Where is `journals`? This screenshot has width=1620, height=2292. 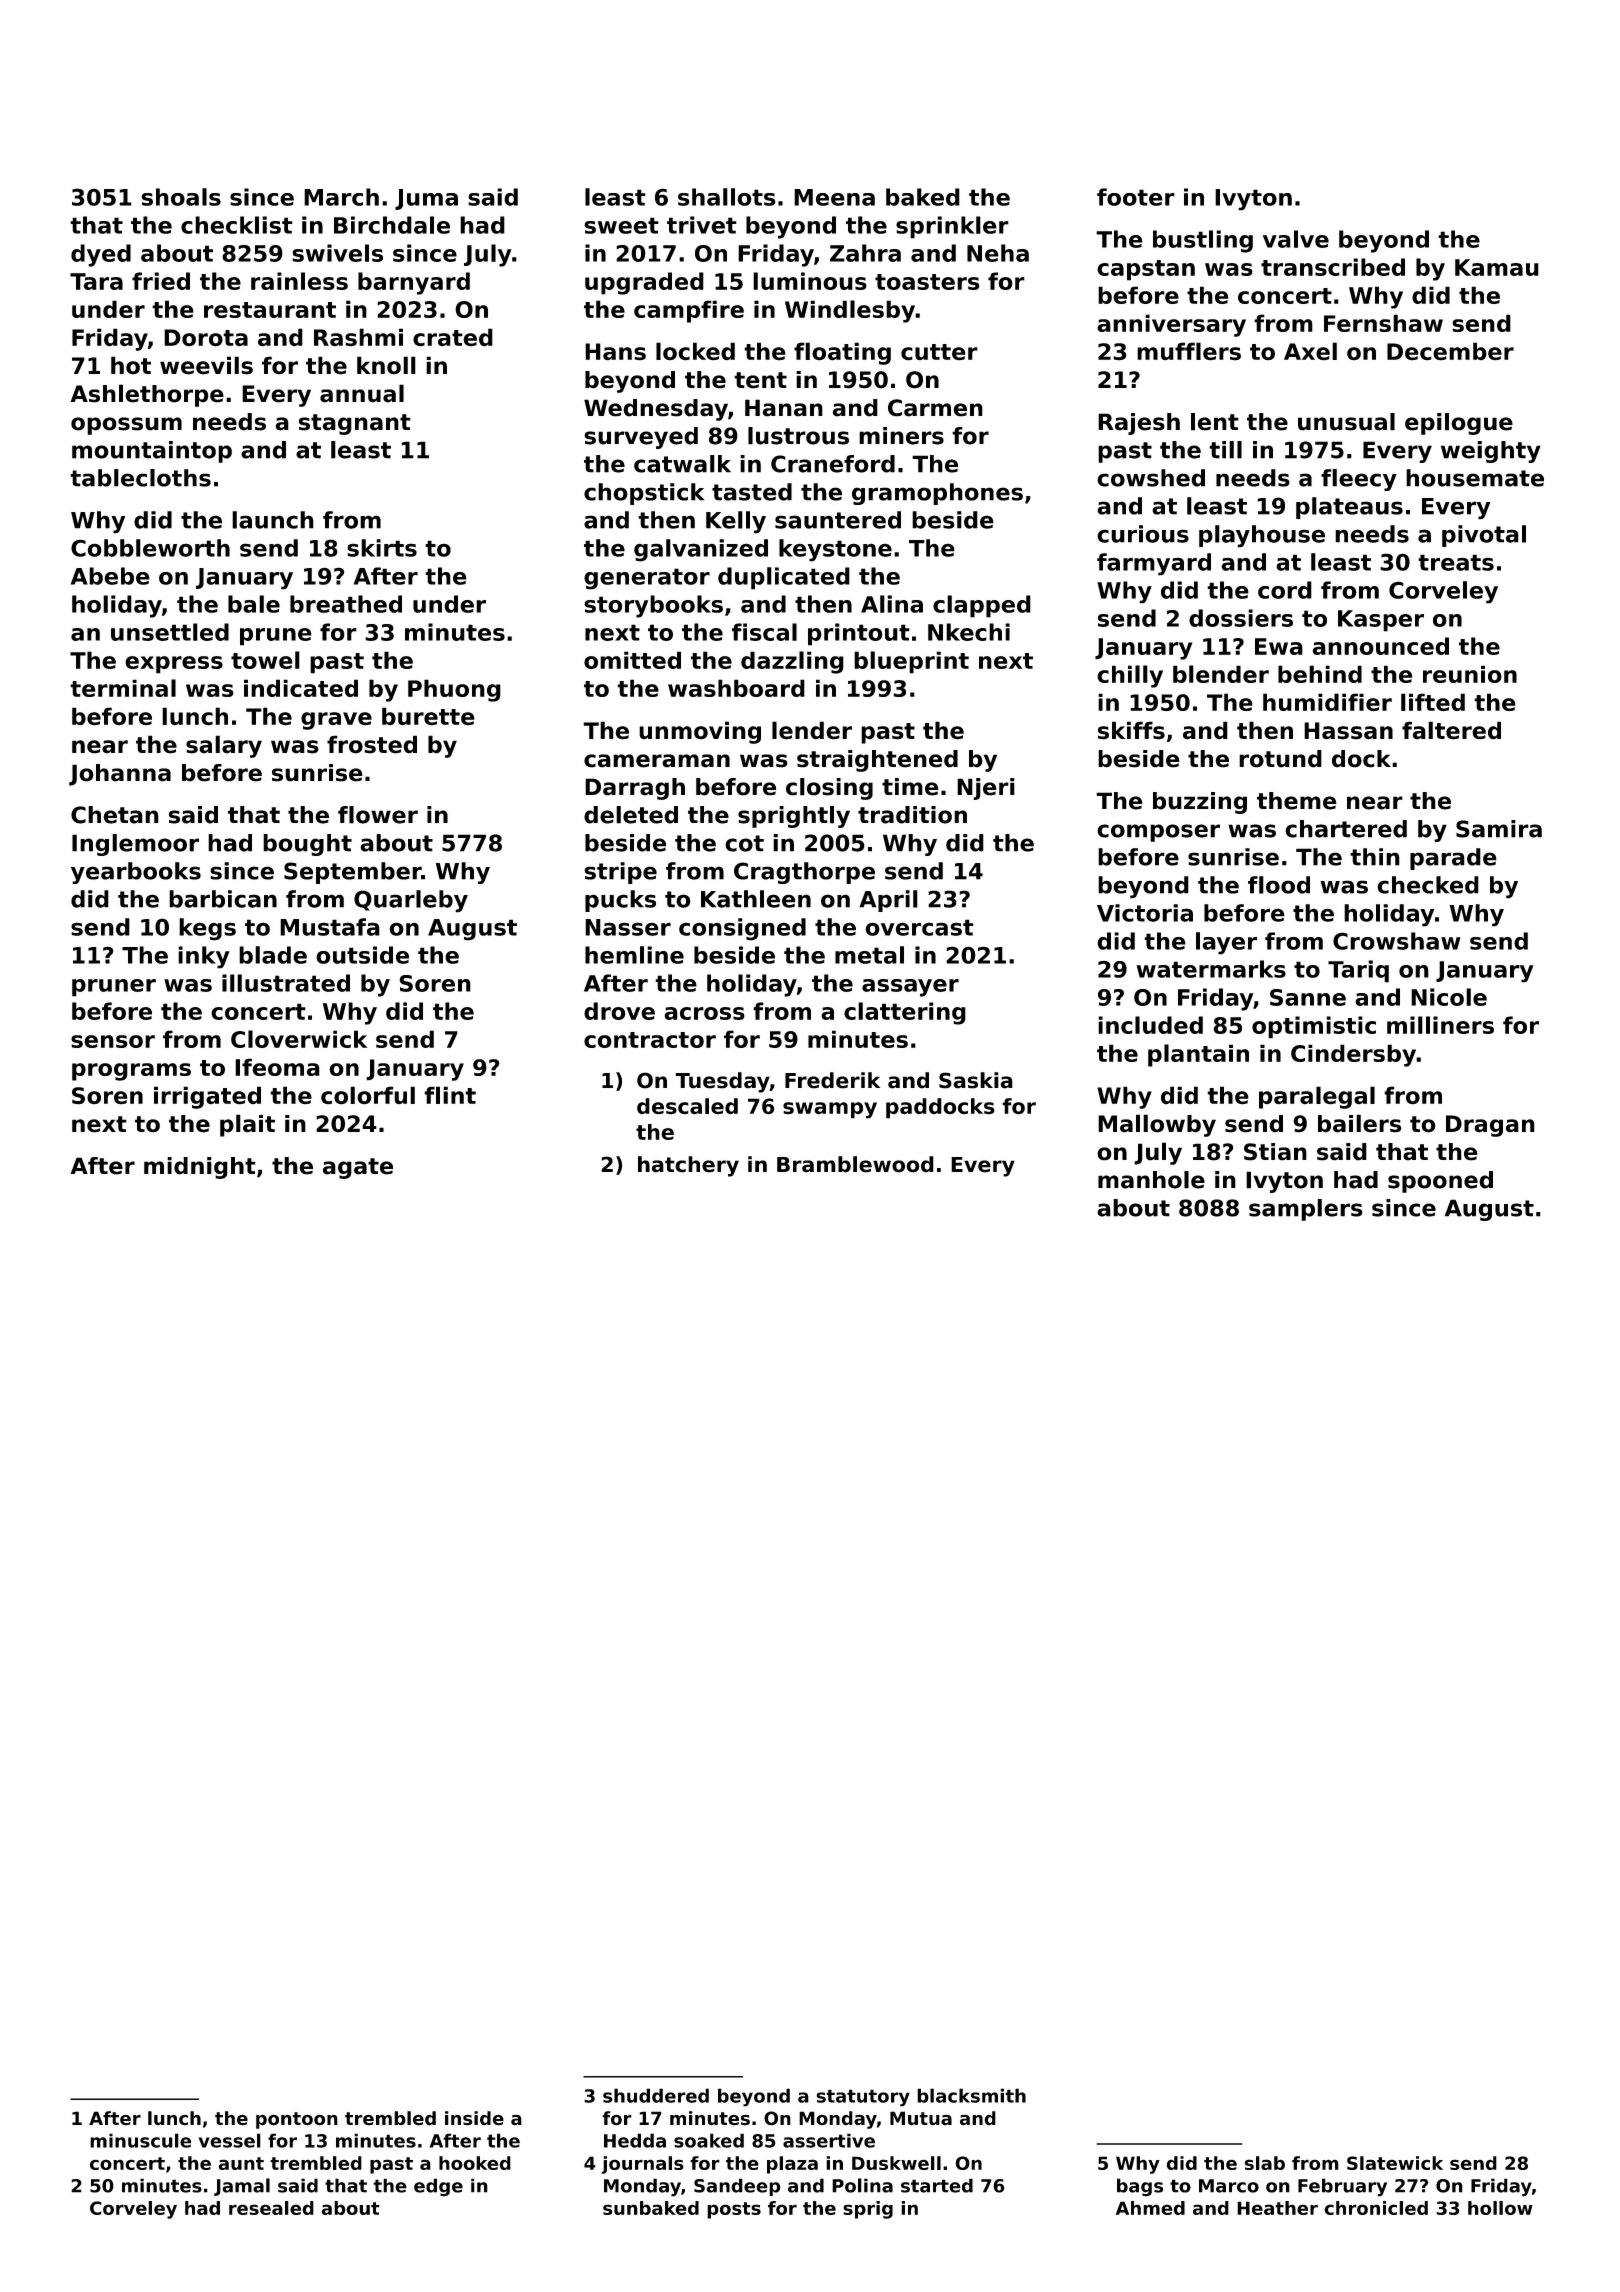 journals is located at coordinates (642, 2165).
